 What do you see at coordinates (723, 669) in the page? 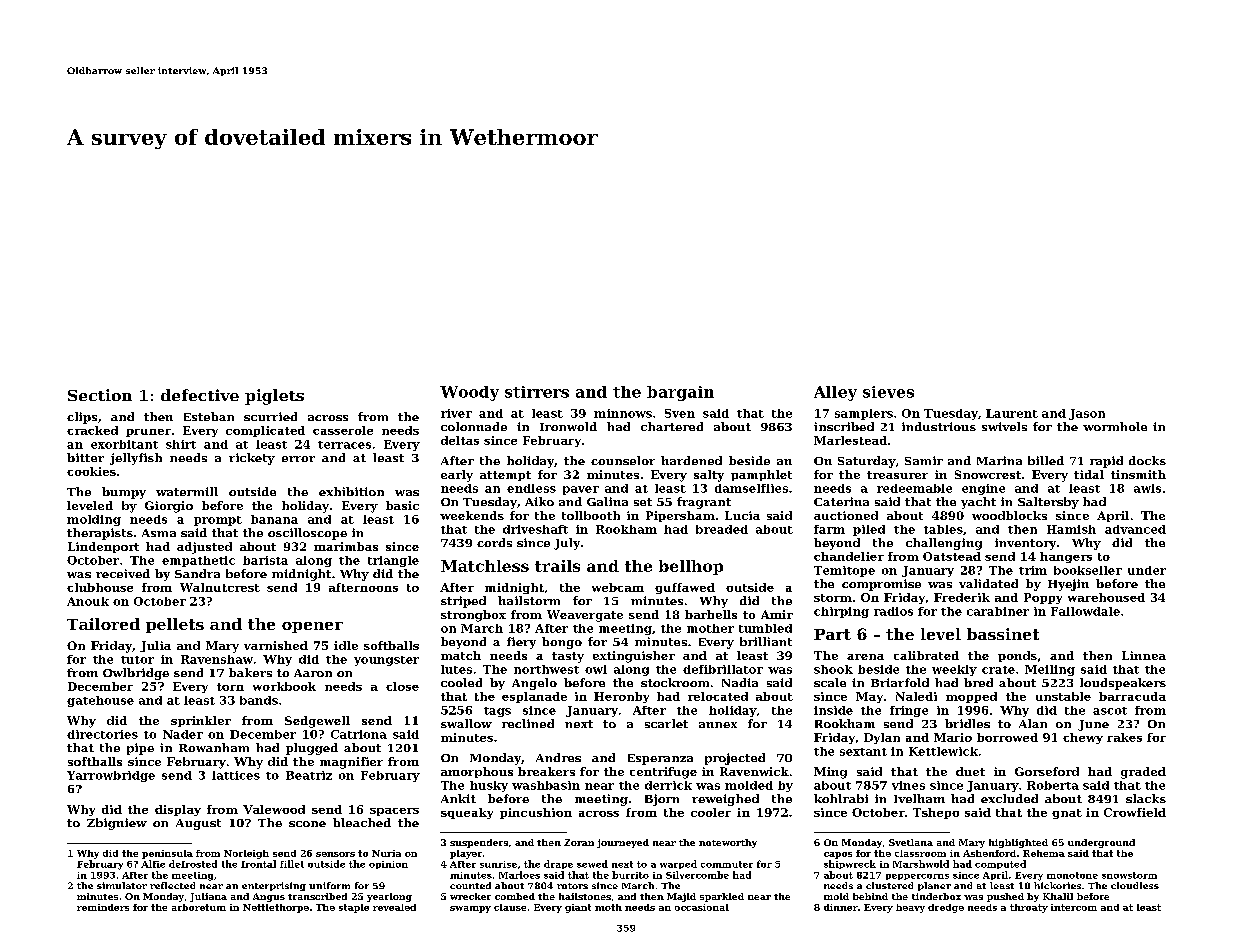
I see `defibrillator` at bounding box center [723, 669].
